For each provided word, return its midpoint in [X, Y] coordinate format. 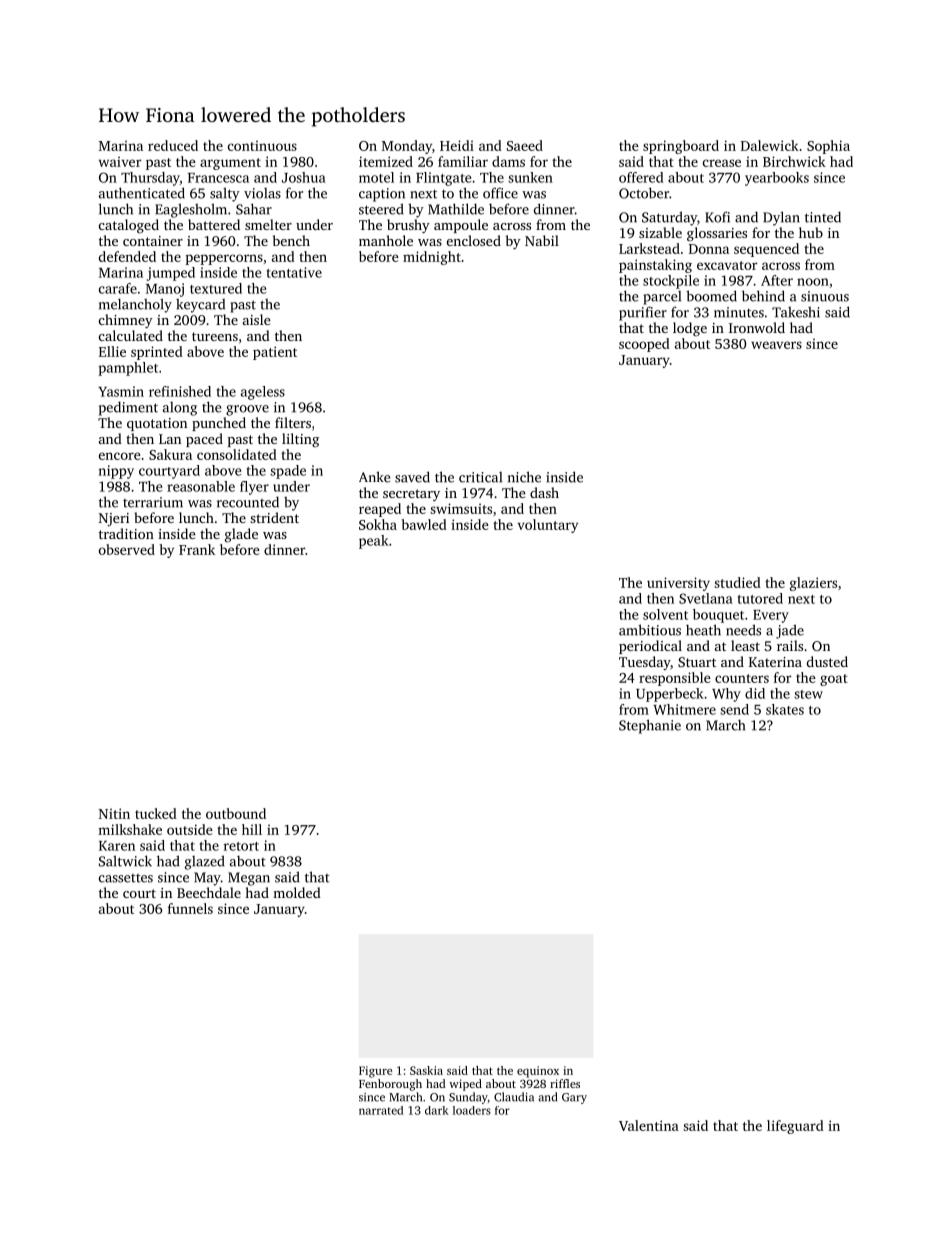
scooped [644, 345]
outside [190, 829]
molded [297, 892]
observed [127, 549]
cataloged [129, 226]
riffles [565, 1083]
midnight [432, 258]
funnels [190, 908]
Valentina [649, 1125]
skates [785, 709]
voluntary [548, 526]
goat [834, 680]
